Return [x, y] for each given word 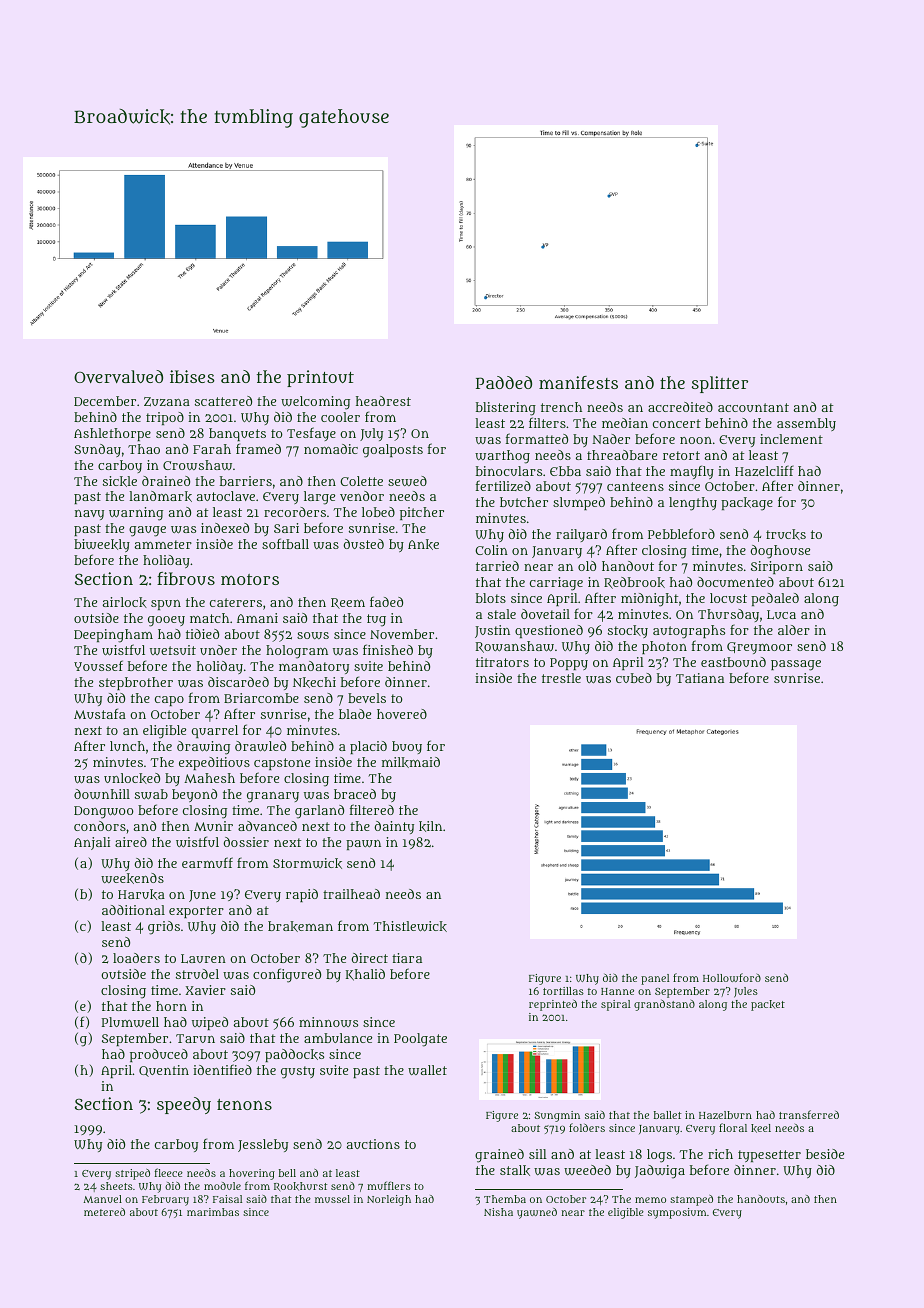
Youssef [98, 665]
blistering [506, 409]
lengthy [693, 504]
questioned [549, 631]
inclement [791, 439]
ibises [192, 376]
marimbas [213, 1212]
